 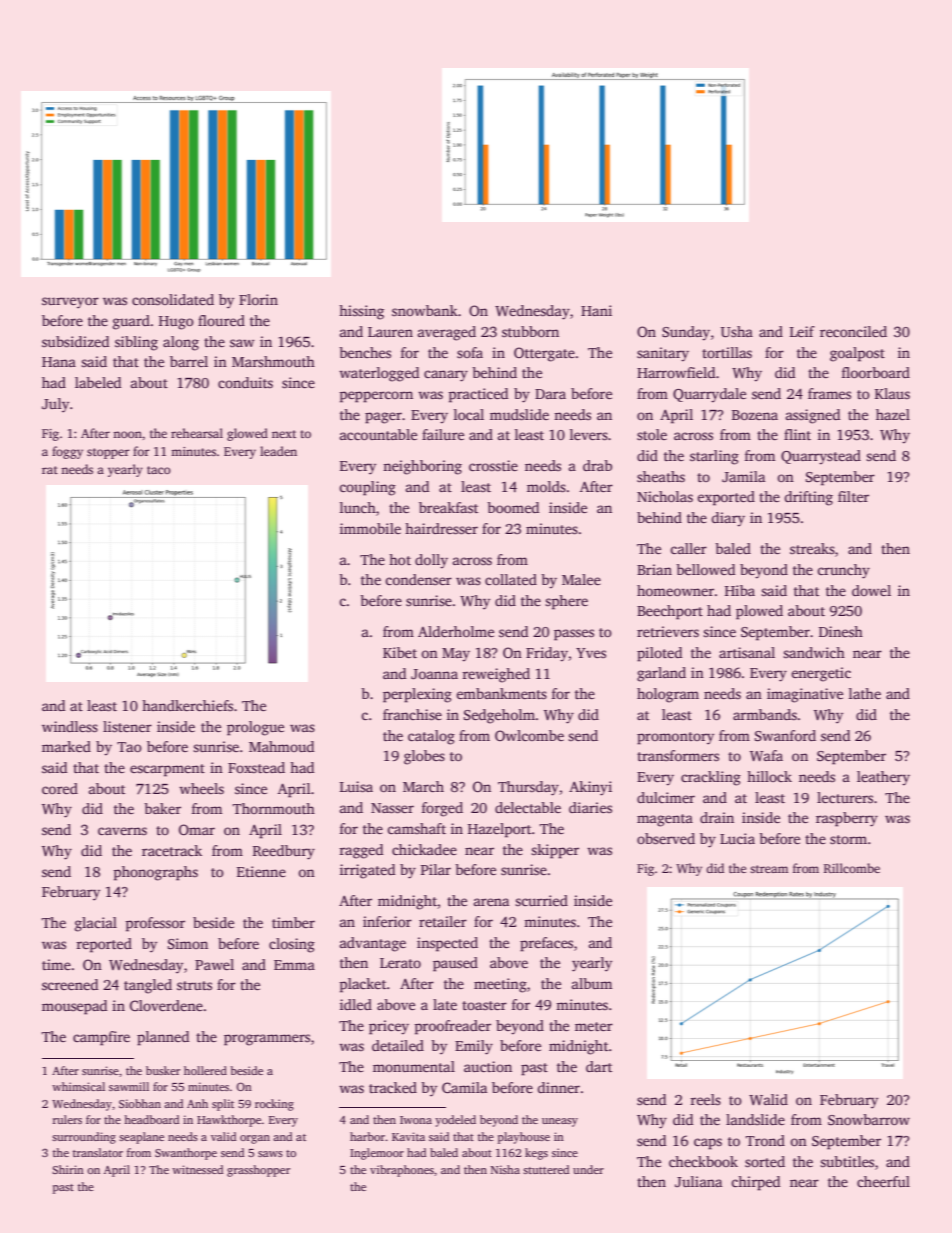 What do you see at coordinates (853, 331) in the screenshot?
I see `reconciled` at bounding box center [853, 331].
